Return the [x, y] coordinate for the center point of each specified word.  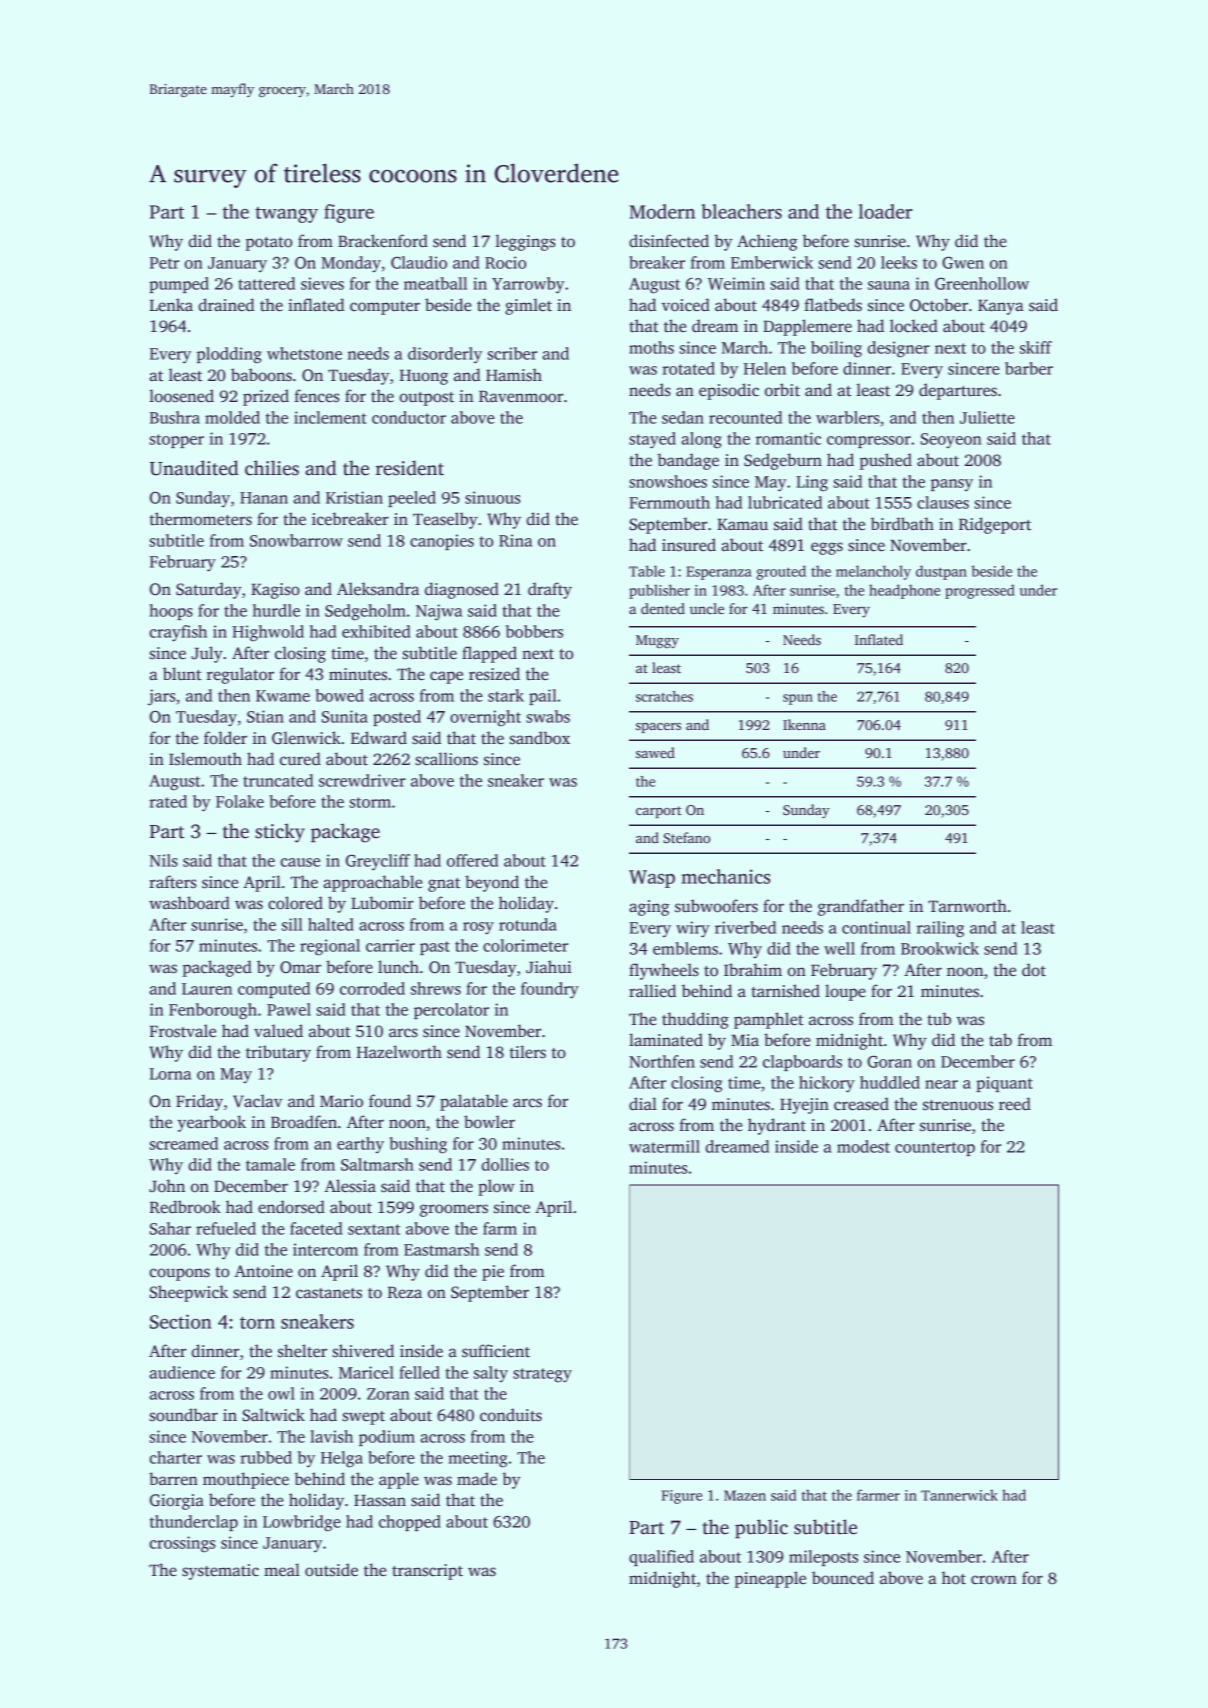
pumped [179, 285]
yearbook [212, 1123]
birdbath [902, 523]
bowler [489, 1122]
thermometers [201, 519]
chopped [410, 1523]
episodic [729, 391]
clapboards [802, 1063]
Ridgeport [995, 525]
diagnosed [462, 590]
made [477, 1478]
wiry [693, 929]
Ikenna [804, 724]
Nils [163, 860]
